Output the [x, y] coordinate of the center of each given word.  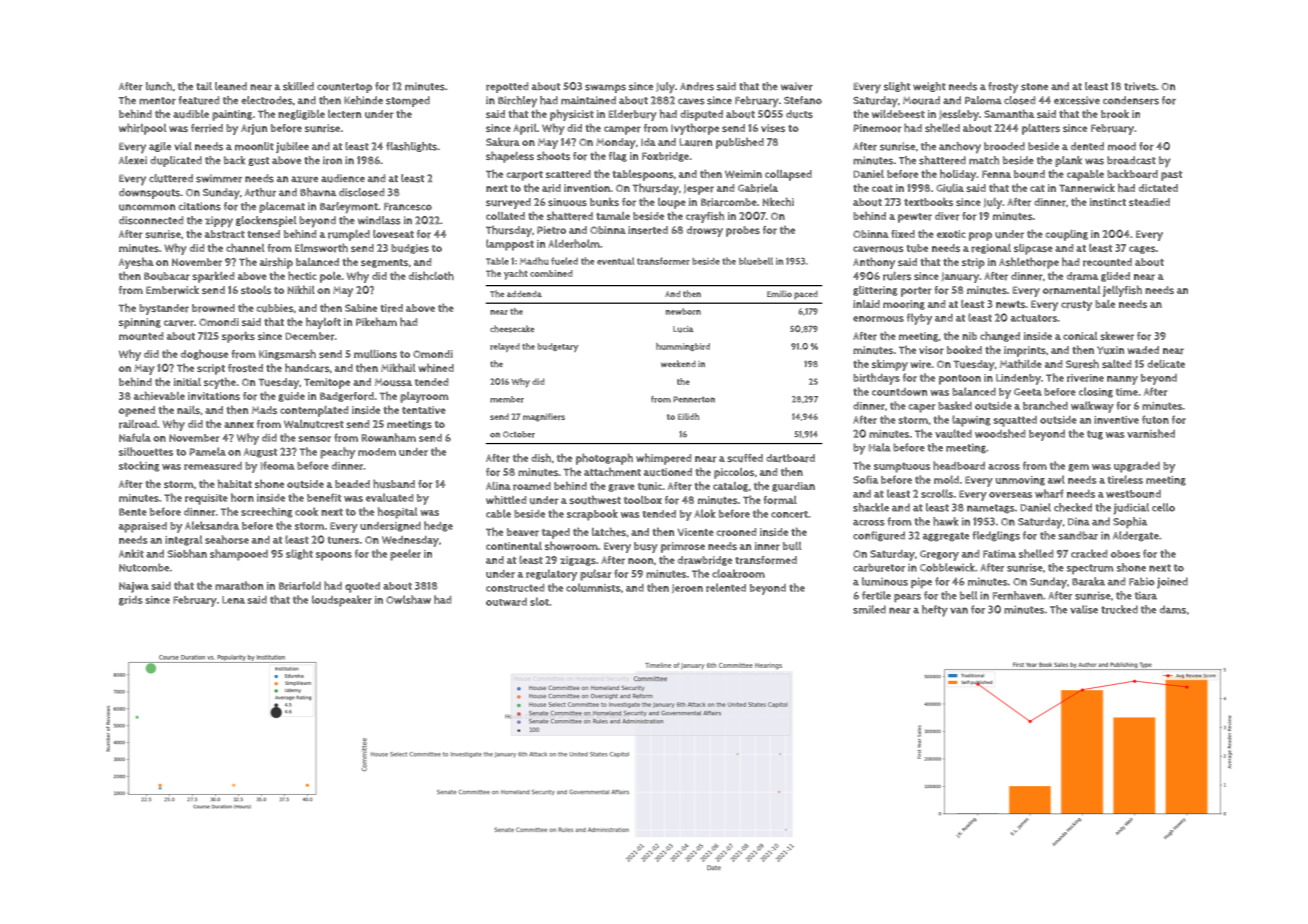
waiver [797, 86]
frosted [245, 368]
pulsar [596, 575]
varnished [1151, 433]
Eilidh [688, 416]
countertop [344, 88]
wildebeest [898, 114]
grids [131, 601]
